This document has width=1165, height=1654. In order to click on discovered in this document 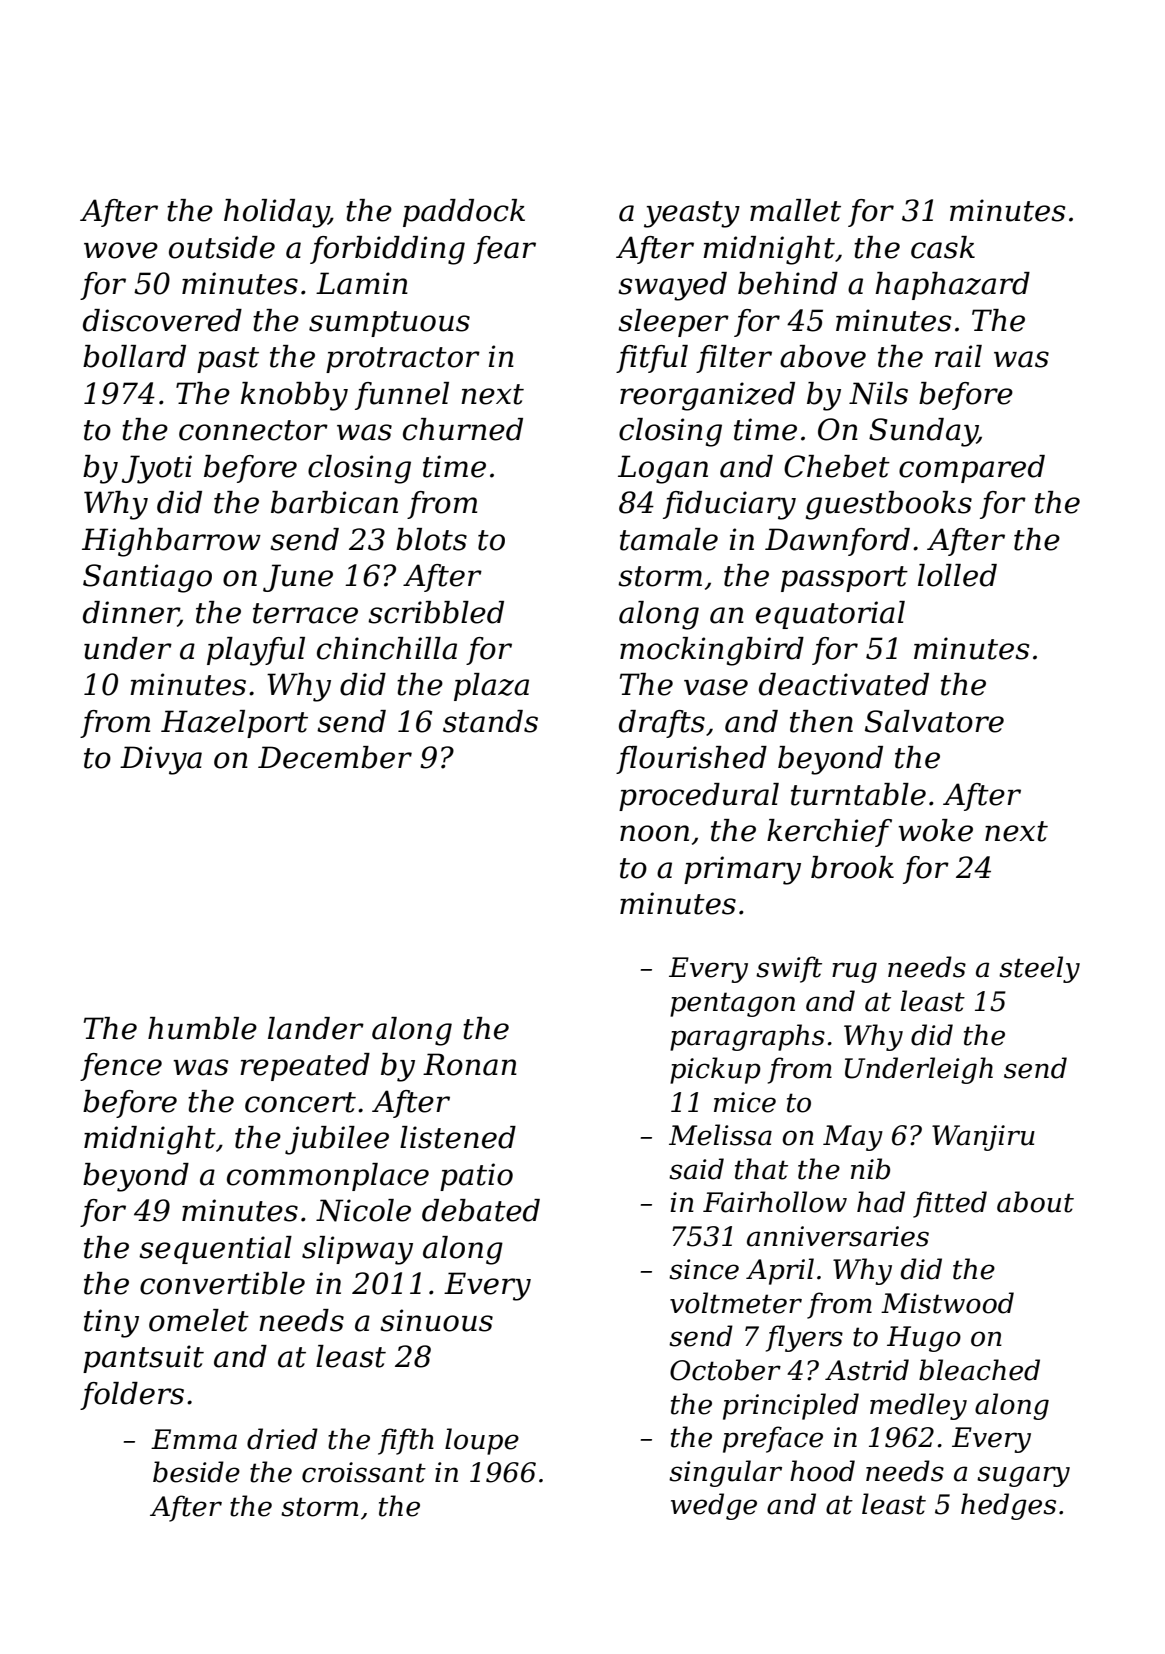, I will do `click(162, 320)`.
